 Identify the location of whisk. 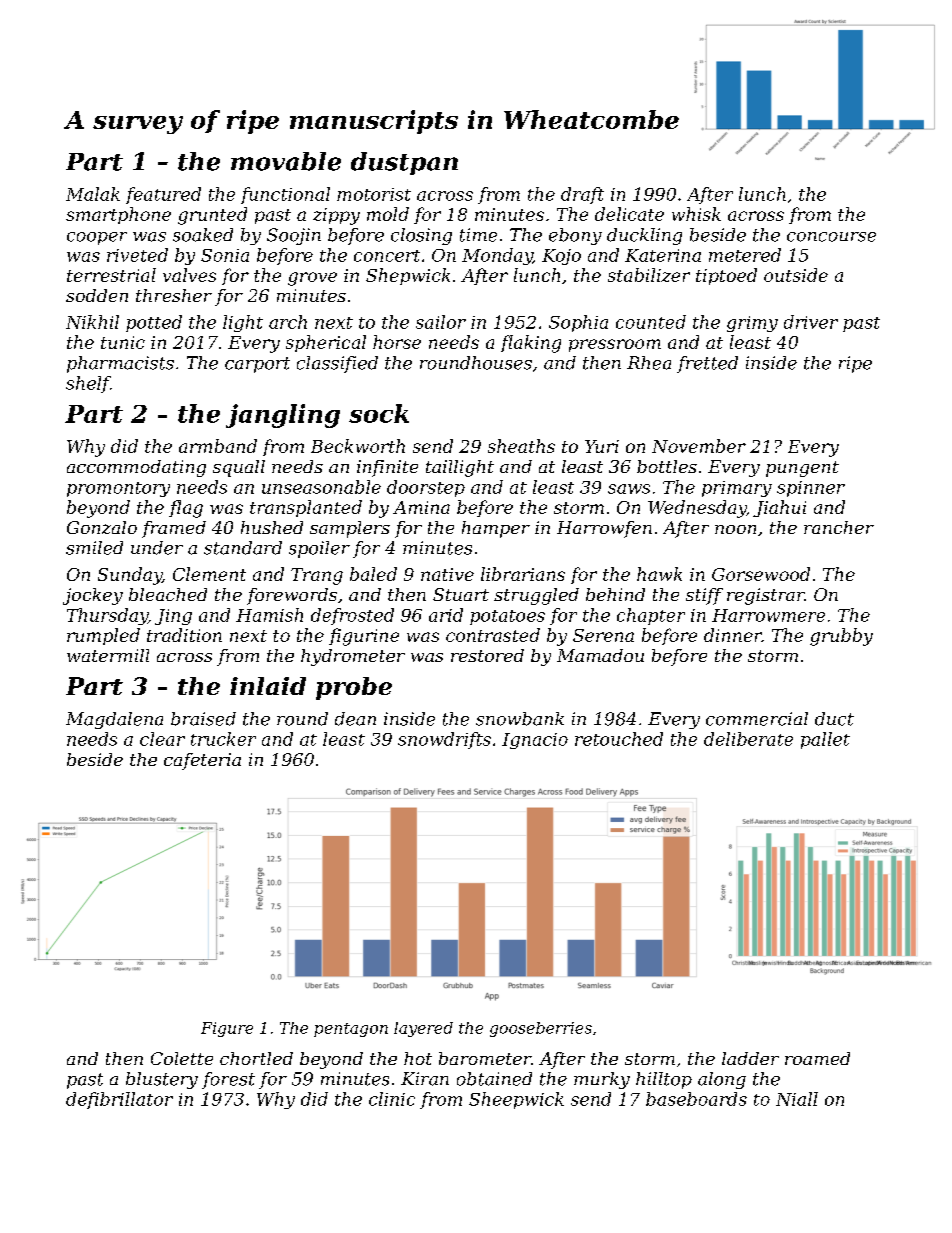
(696, 214).
